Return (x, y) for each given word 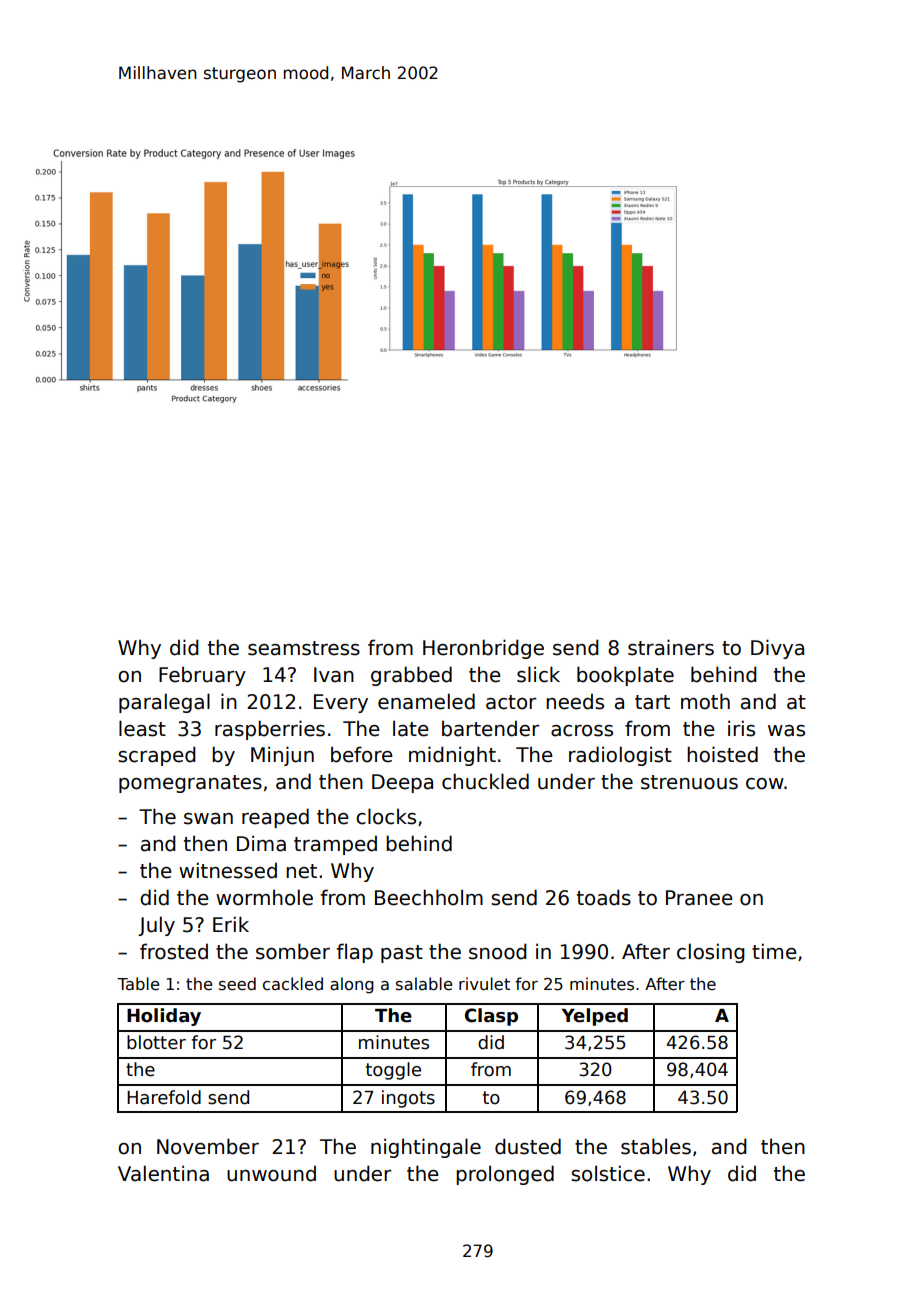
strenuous (689, 782)
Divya (777, 649)
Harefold (164, 1097)
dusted (528, 1146)
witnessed (228, 870)
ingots (408, 1099)
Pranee (699, 898)
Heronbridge (483, 649)
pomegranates (190, 784)
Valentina (163, 1173)
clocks (386, 816)
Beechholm (429, 897)
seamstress (304, 648)
